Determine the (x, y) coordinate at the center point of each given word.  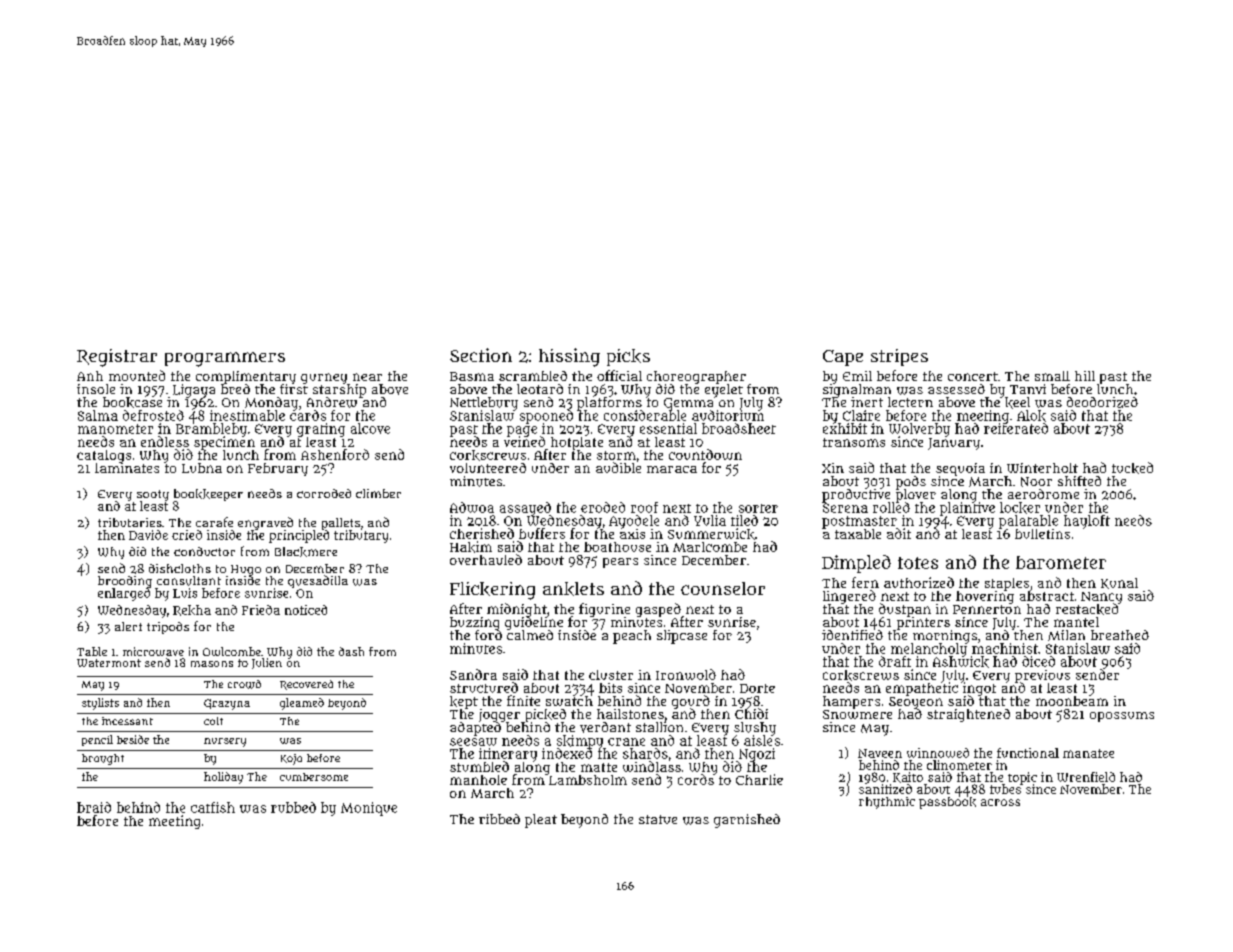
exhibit (845, 428)
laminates (127, 468)
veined (524, 442)
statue (658, 819)
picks (628, 357)
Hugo (246, 570)
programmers (225, 359)
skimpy (580, 741)
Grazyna (227, 704)
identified (852, 635)
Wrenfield (1086, 777)
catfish (213, 807)
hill (1085, 376)
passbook (947, 803)
